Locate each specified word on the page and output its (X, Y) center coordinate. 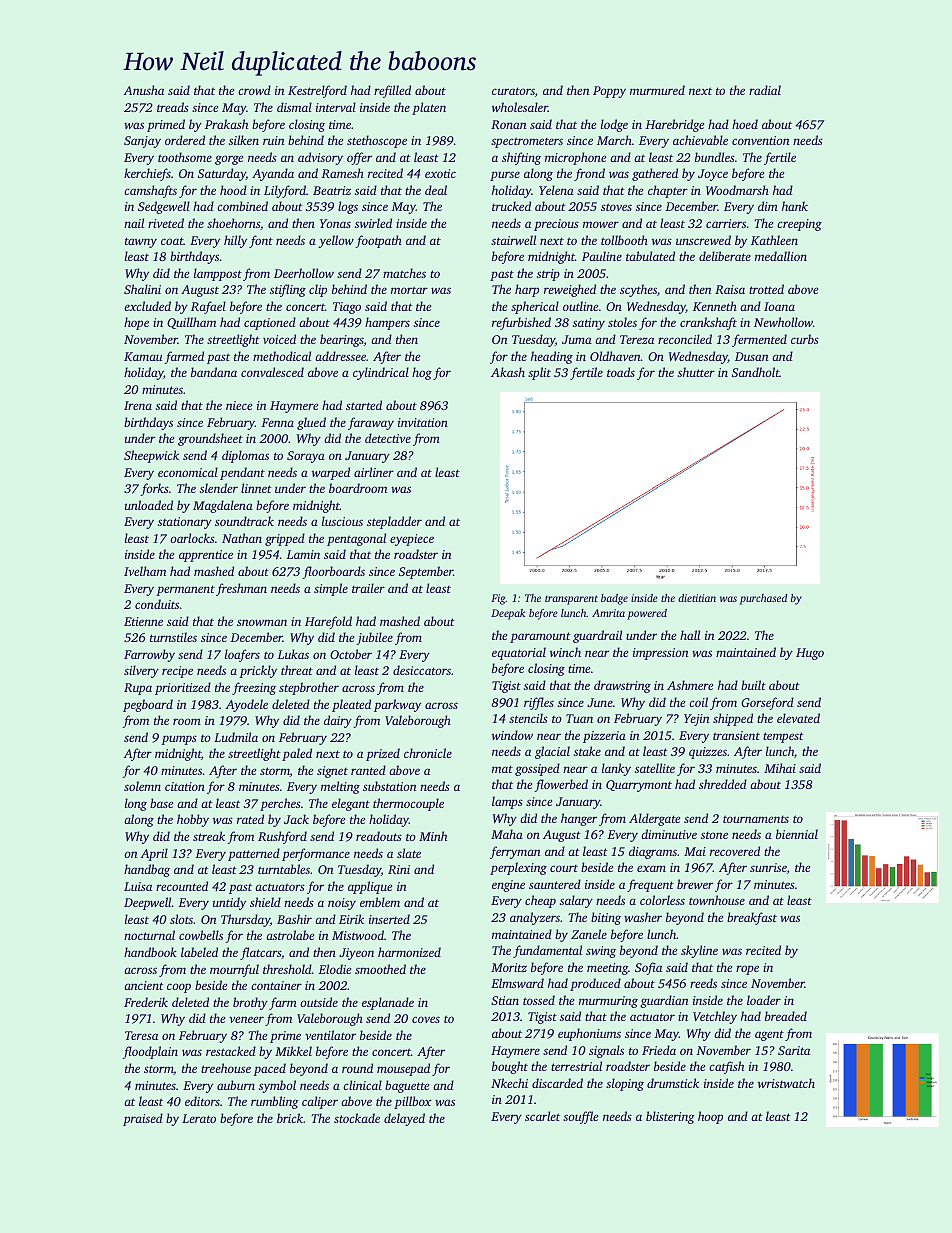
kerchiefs (147, 174)
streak (209, 836)
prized (383, 754)
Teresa (141, 1035)
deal (436, 190)
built (753, 685)
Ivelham (145, 571)
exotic (440, 173)
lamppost (218, 274)
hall (690, 635)
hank (795, 206)
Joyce (713, 175)
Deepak (508, 614)
